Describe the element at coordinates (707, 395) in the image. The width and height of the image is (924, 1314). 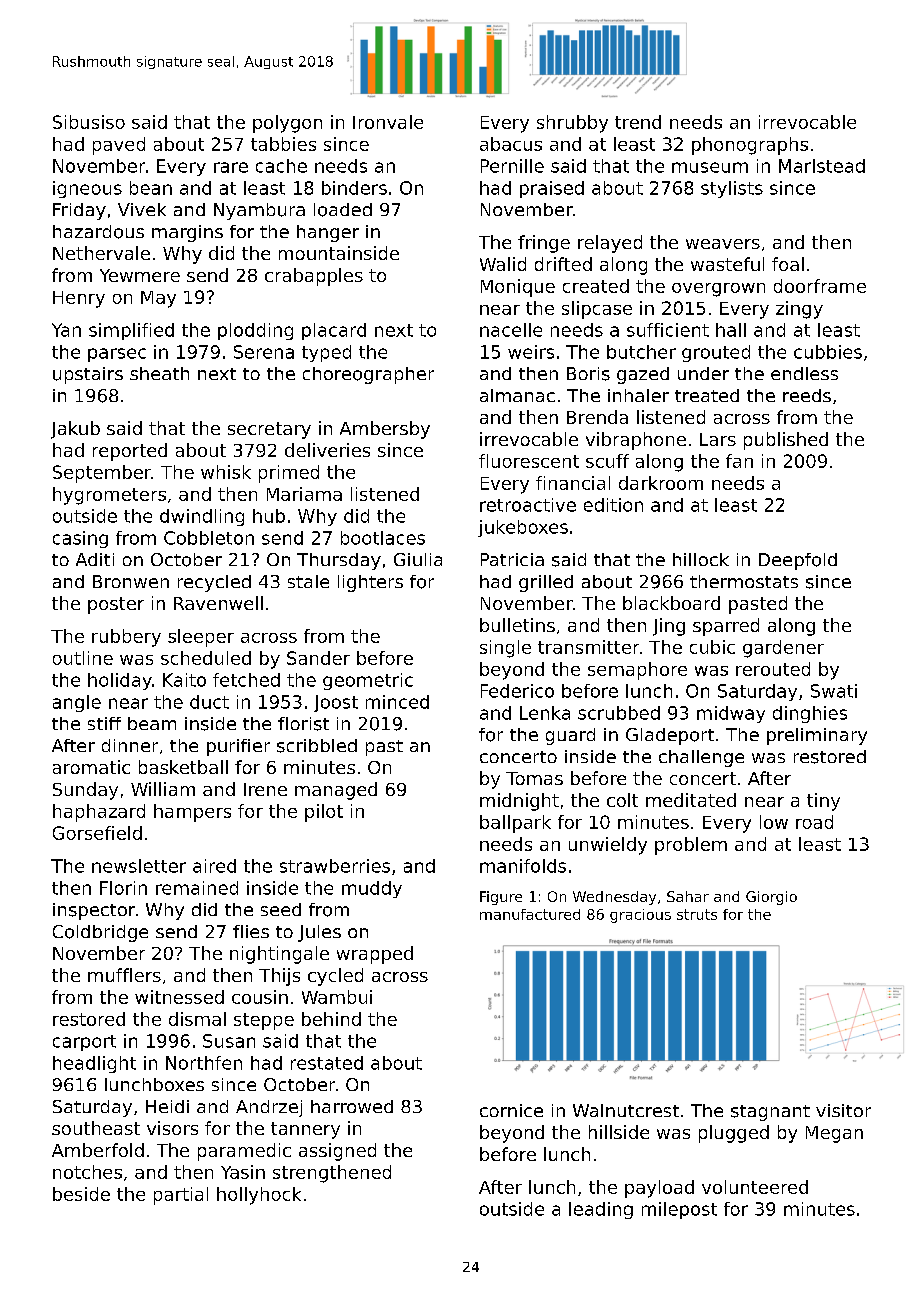
I see `treated` at that location.
